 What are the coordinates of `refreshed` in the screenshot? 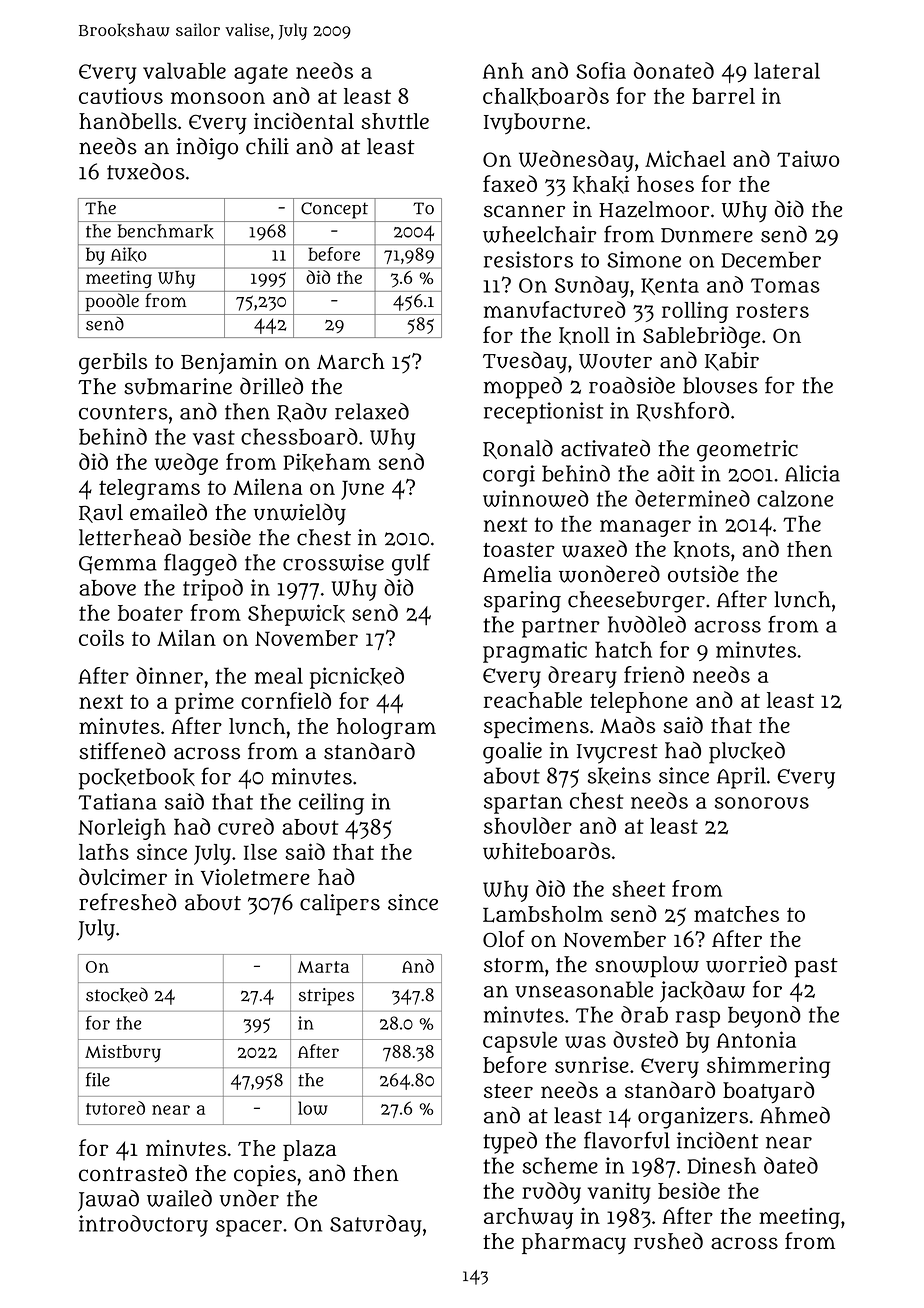 It's located at (127, 902).
